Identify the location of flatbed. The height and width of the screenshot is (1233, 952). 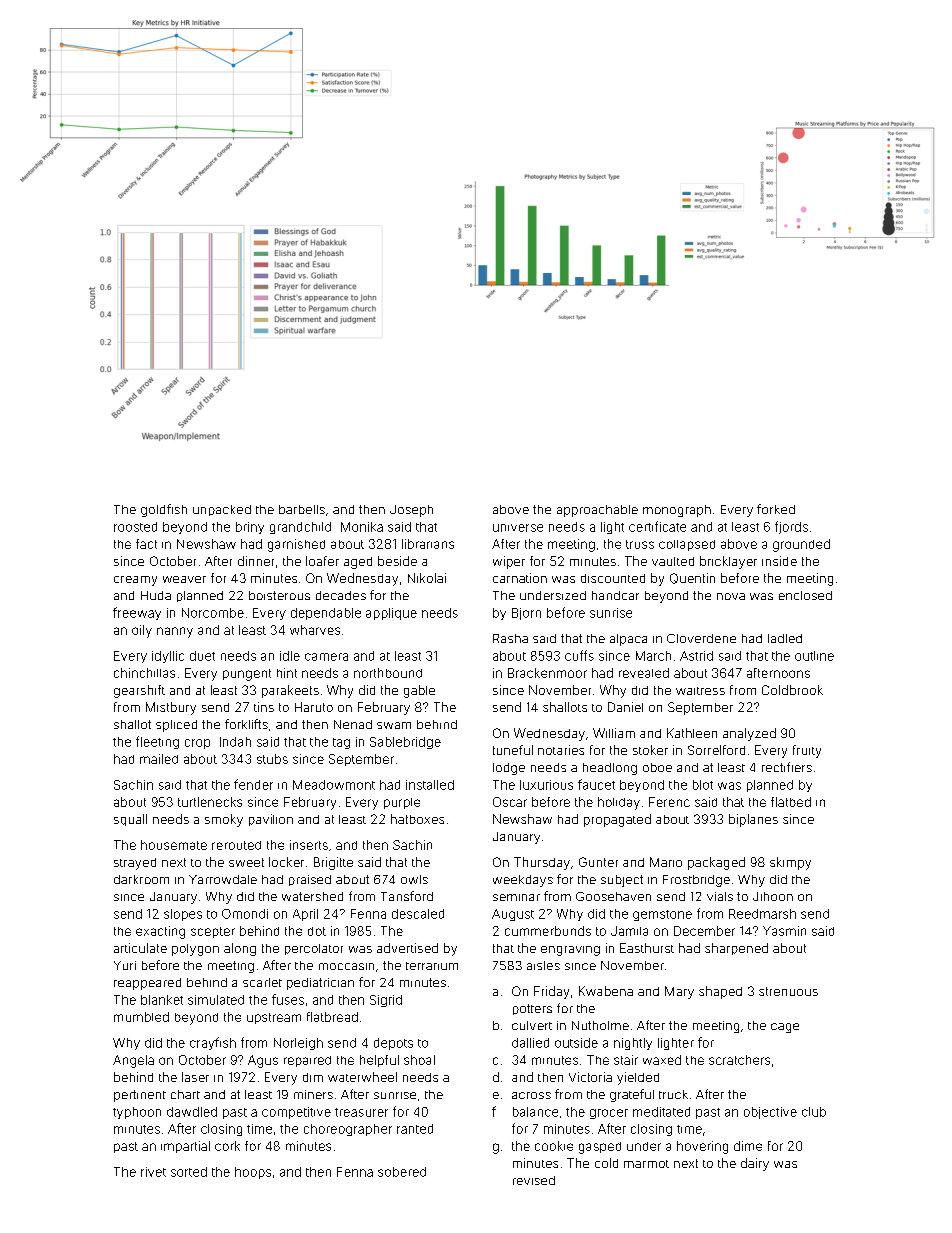
(791, 802).
